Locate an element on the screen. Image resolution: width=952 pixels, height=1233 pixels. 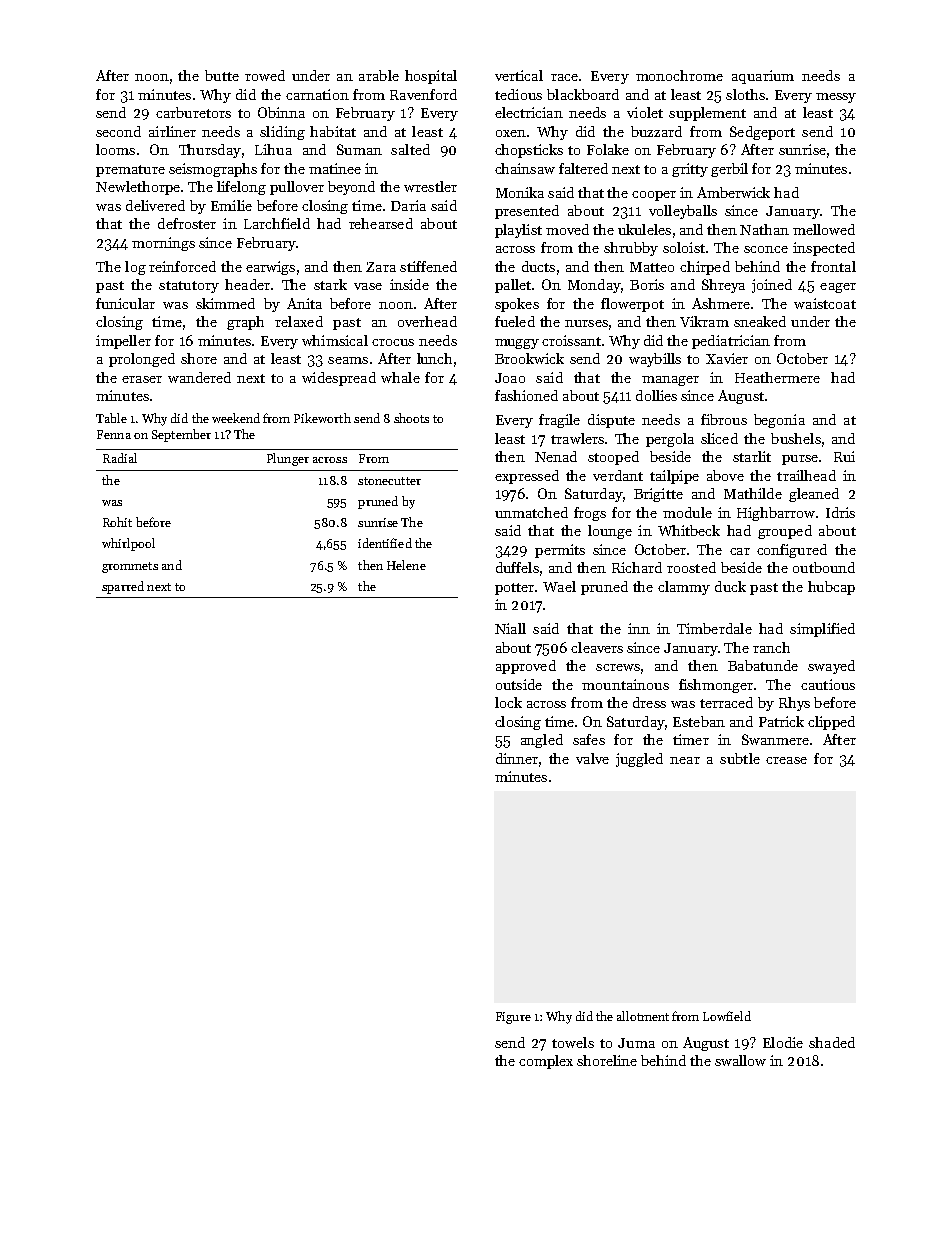
allotment is located at coordinates (643, 1016).
